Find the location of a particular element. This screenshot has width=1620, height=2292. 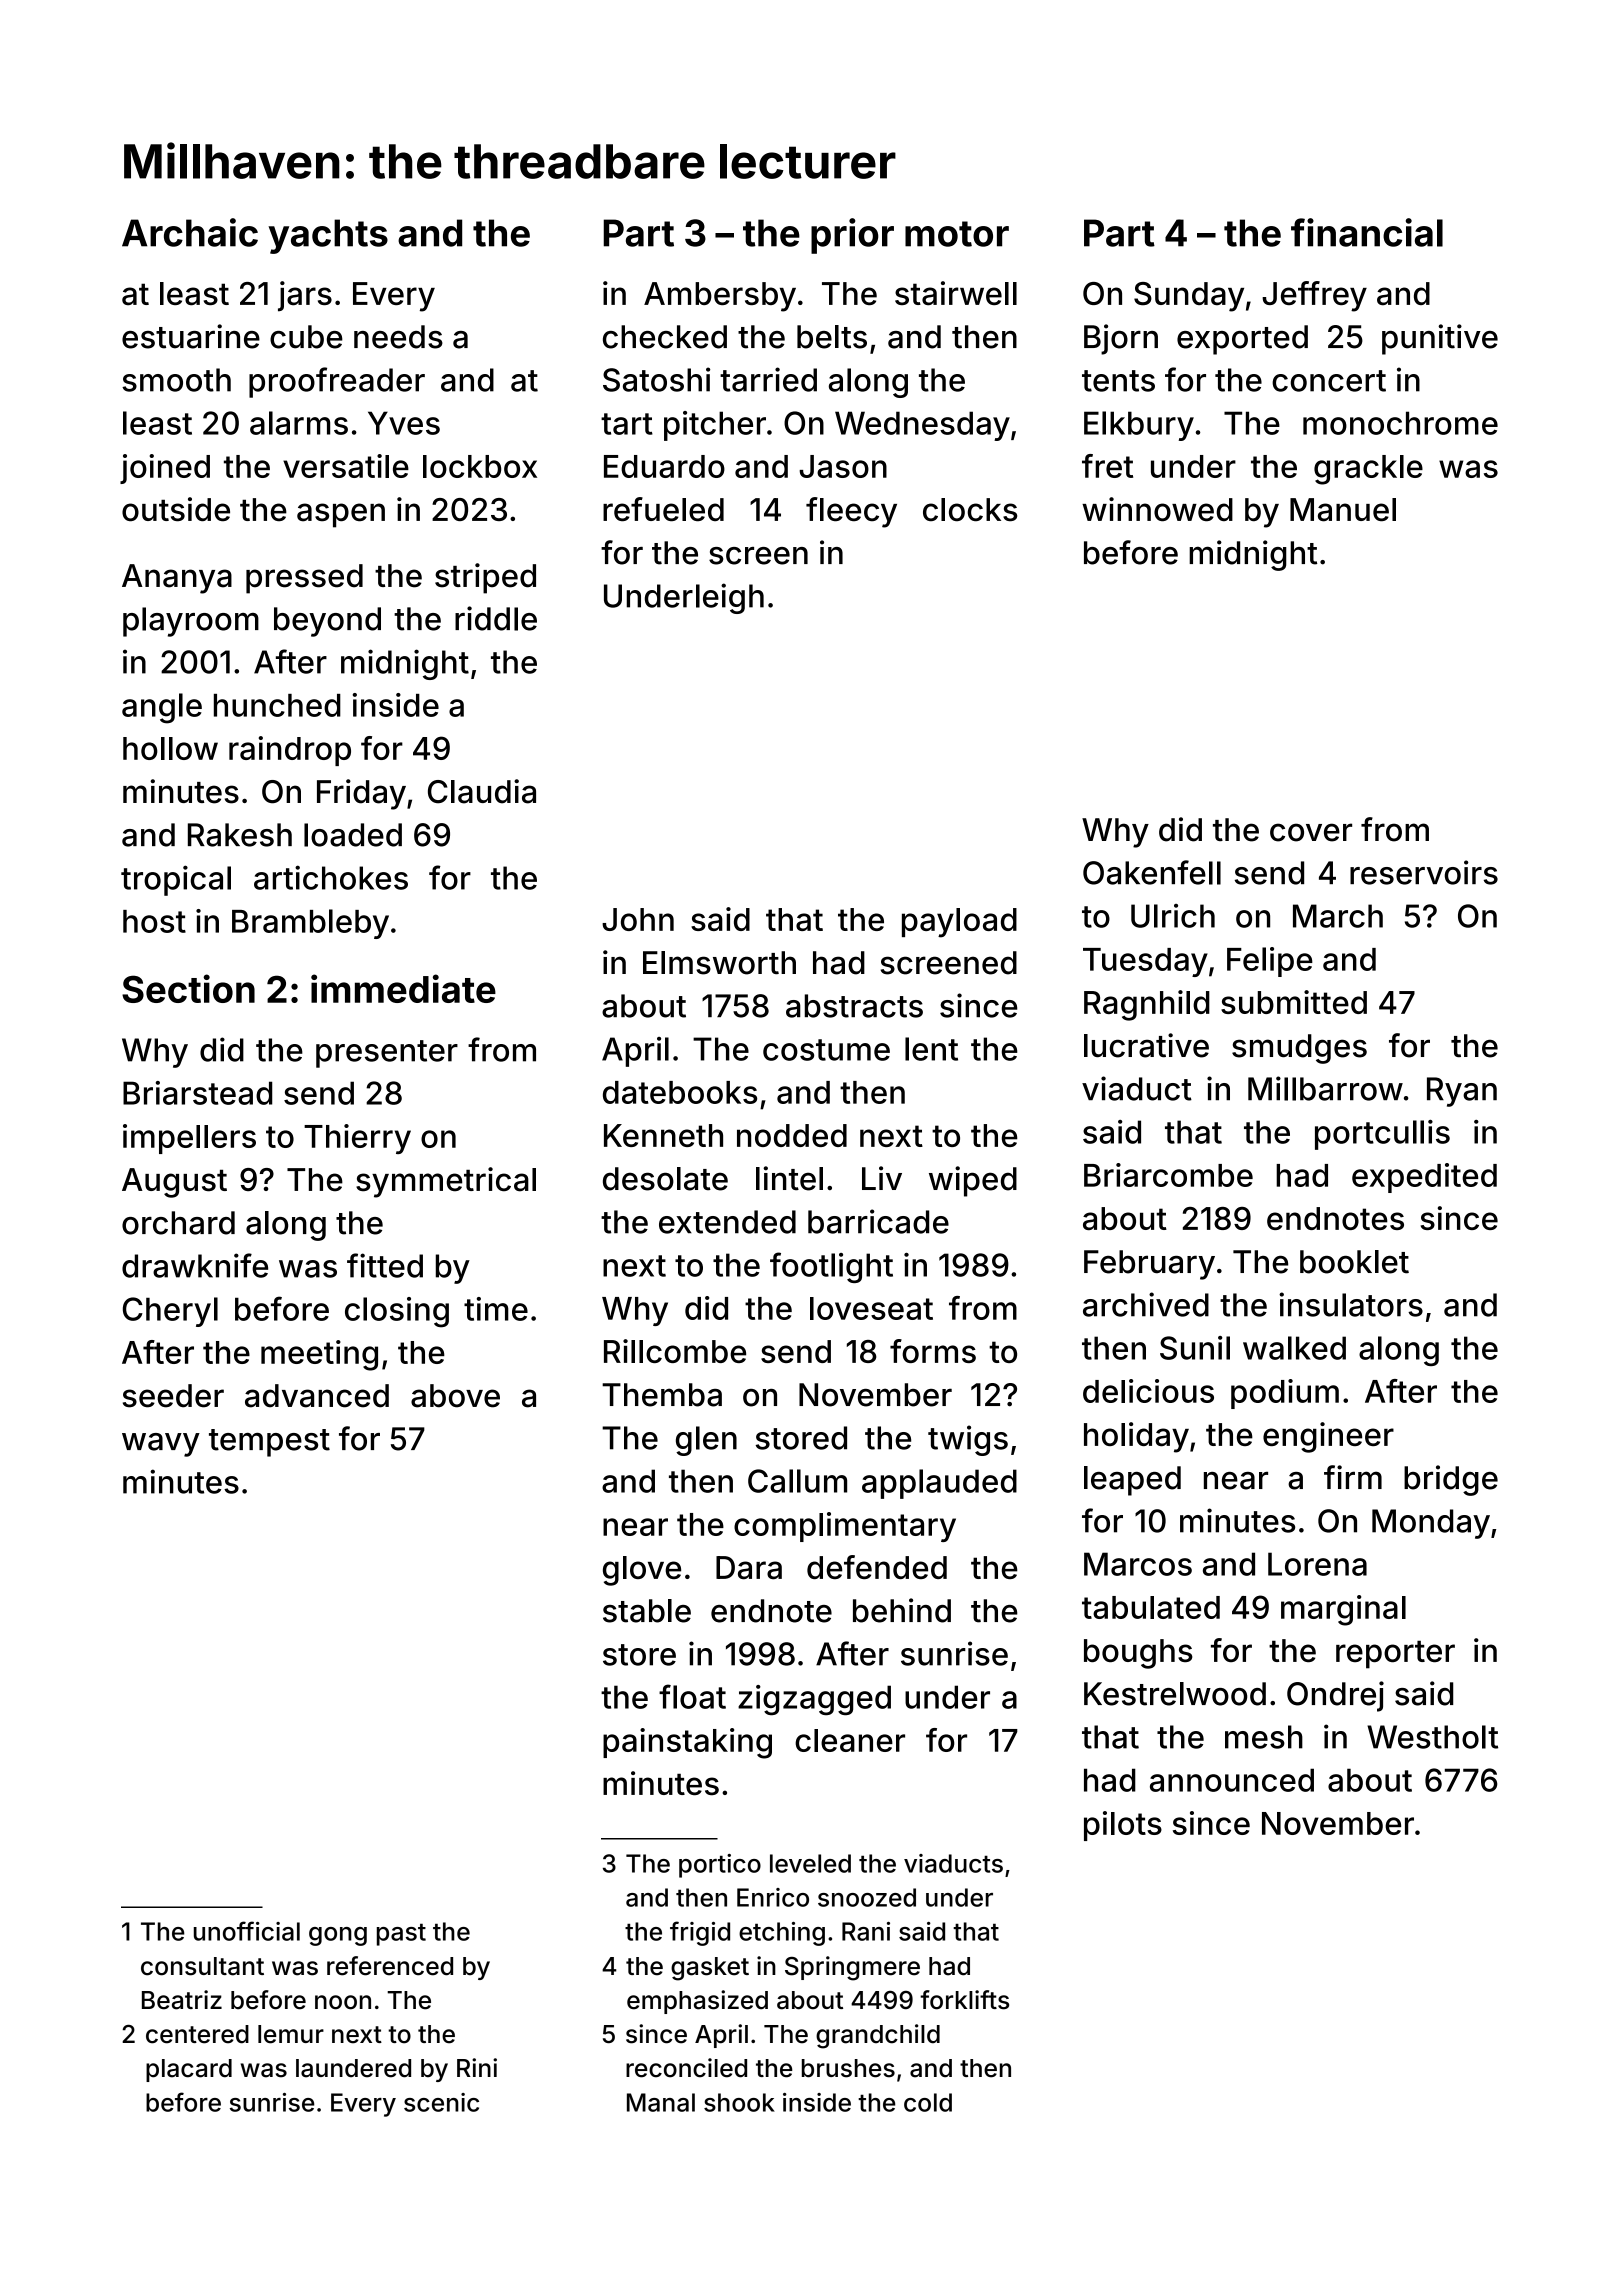

glove is located at coordinates (642, 1571).
